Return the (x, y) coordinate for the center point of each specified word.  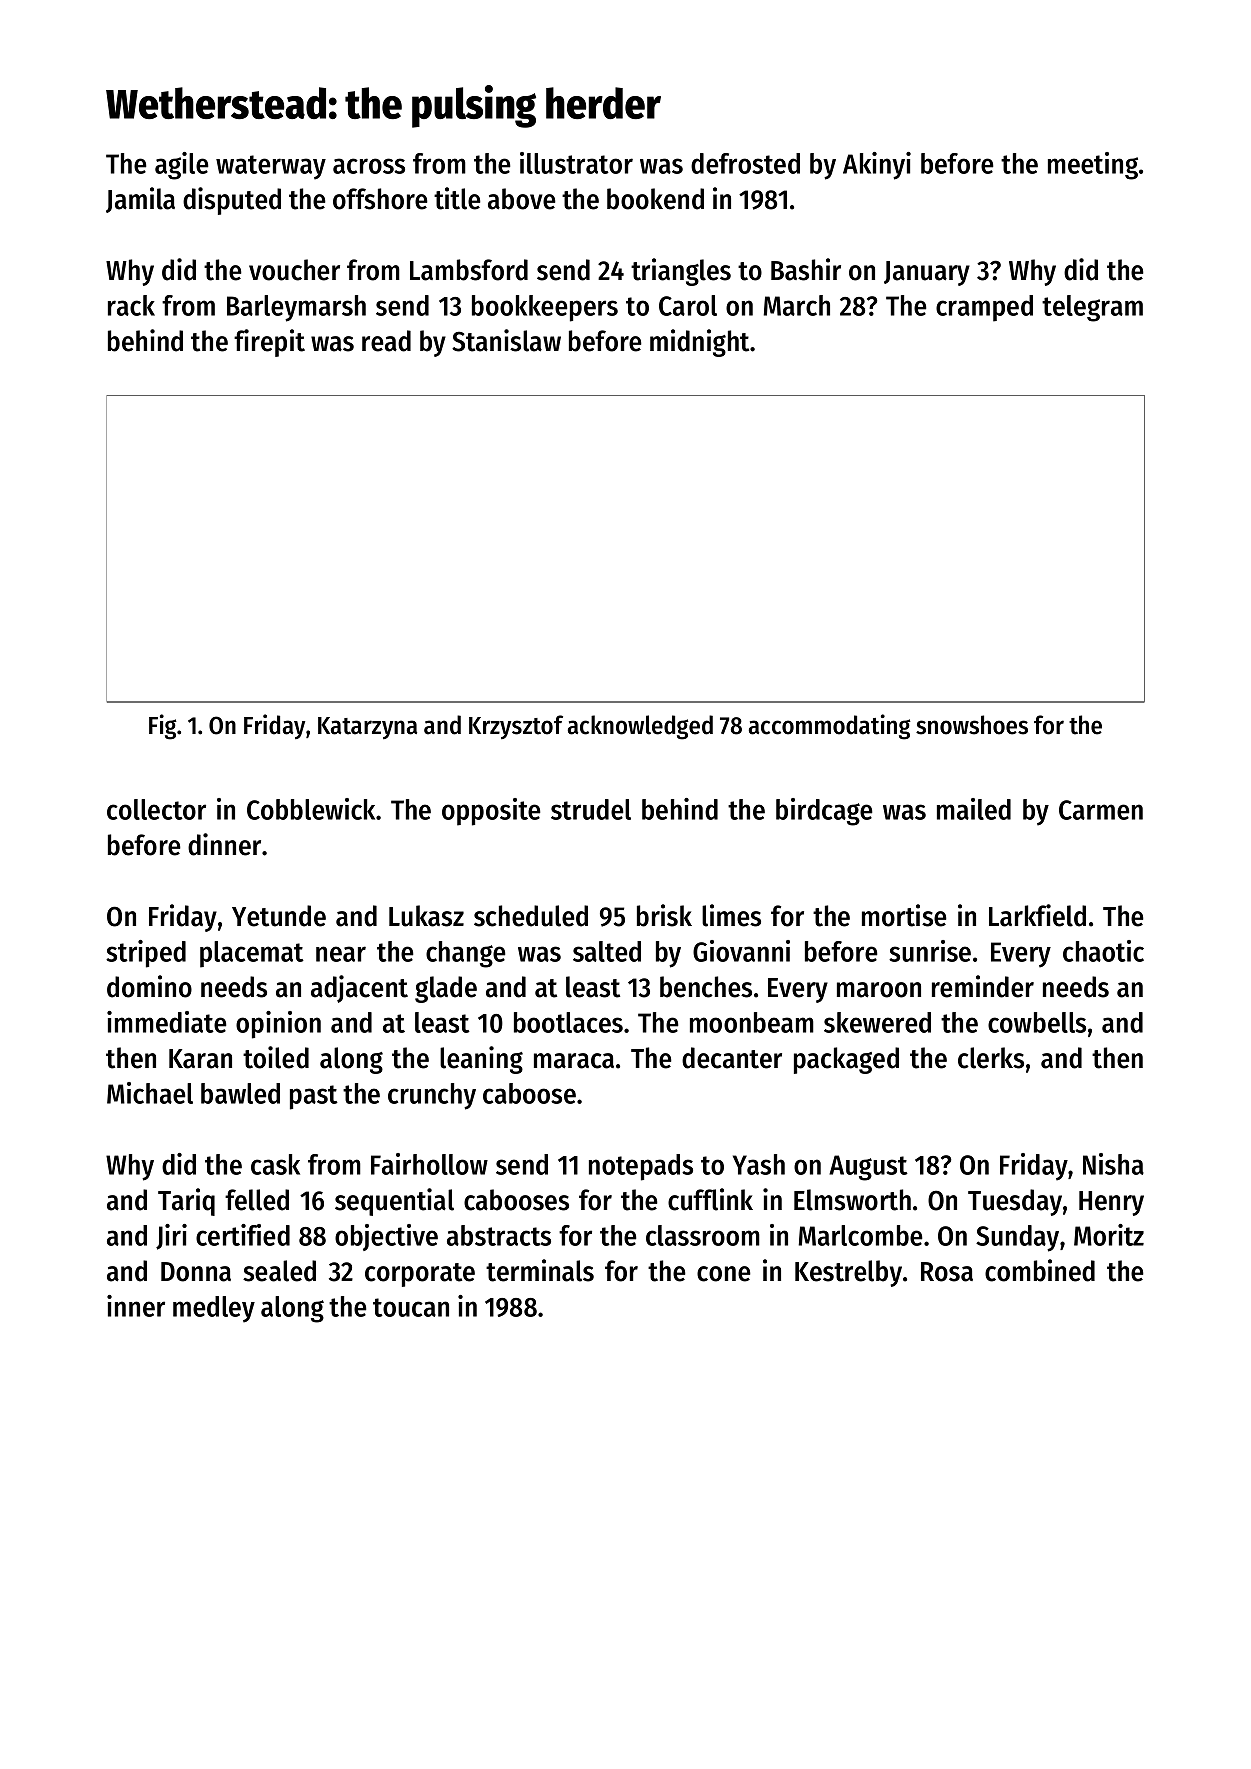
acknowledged (640, 727)
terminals (540, 1270)
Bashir (806, 269)
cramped (984, 308)
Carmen (1101, 810)
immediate (167, 1022)
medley (214, 1309)
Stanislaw (506, 340)
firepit (269, 343)
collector (156, 809)
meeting (1093, 166)
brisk (664, 915)
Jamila (140, 200)
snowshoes (972, 725)
